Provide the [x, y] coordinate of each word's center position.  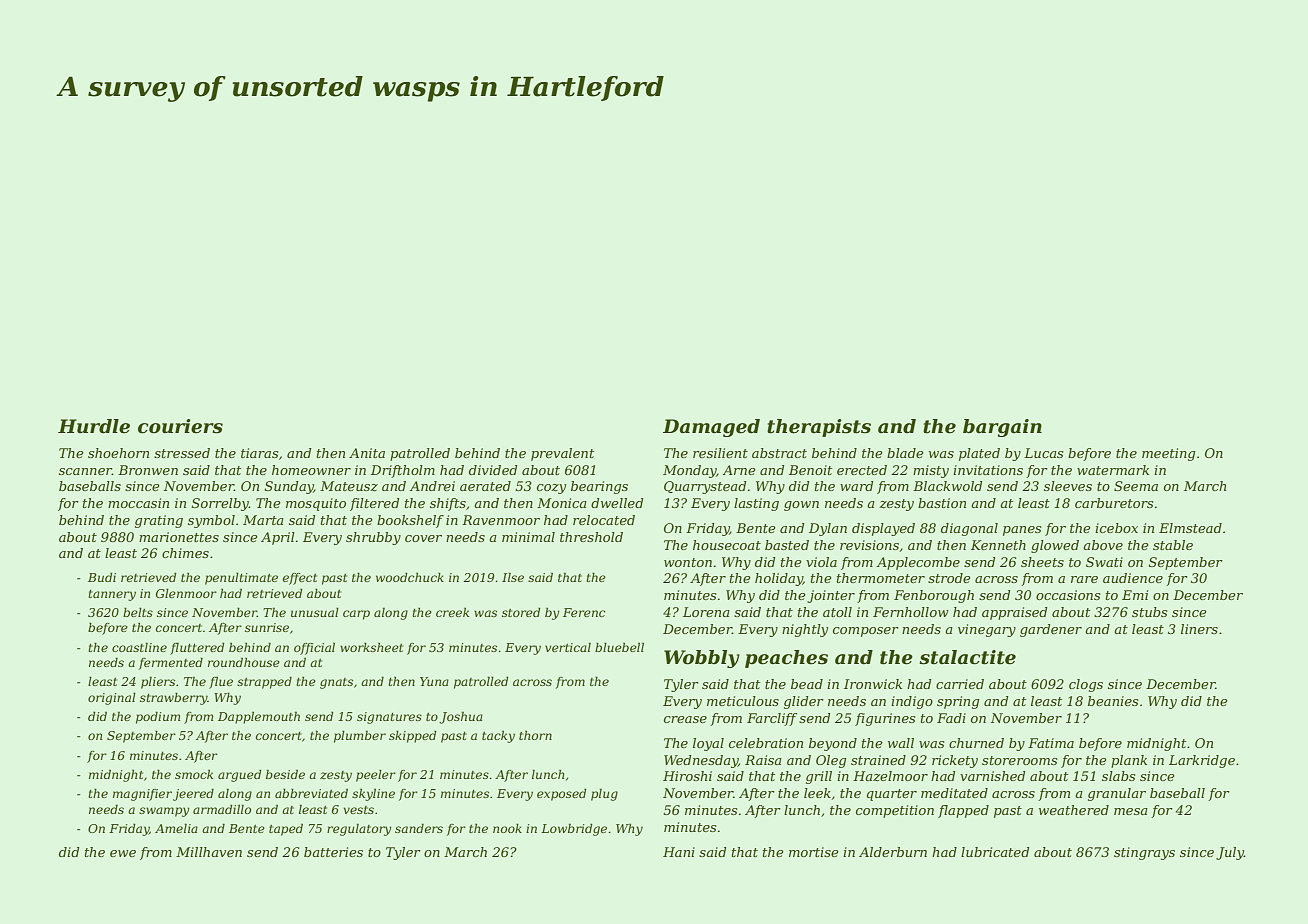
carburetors [1114, 503]
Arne [739, 470]
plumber [360, 736]
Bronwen [148, 470]
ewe [123, 853]
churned [976, 743]
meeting [1168, 454]
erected [862, 470]
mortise [814, 852]
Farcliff [772, 719]
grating [159, 521]
